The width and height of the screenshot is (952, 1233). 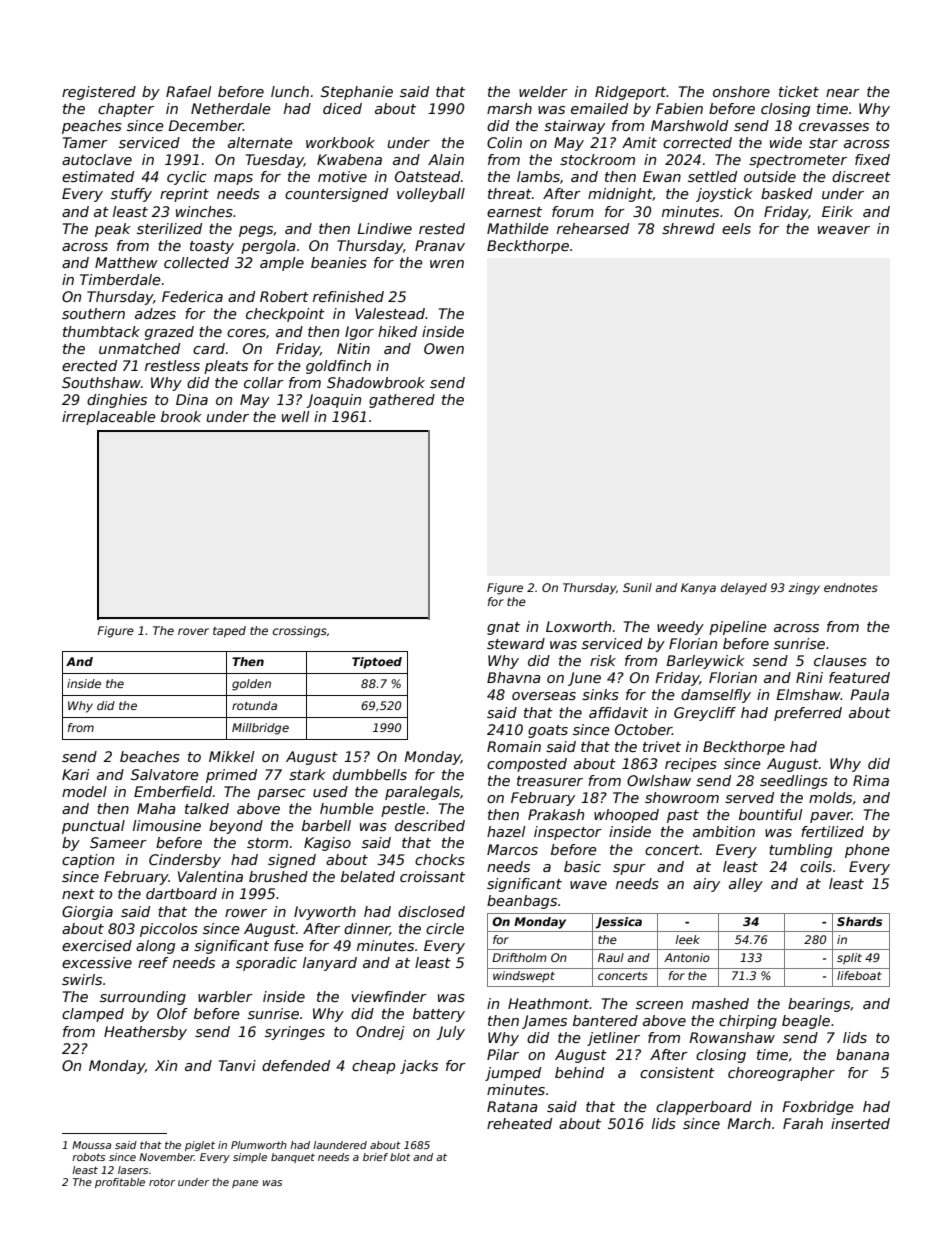 What do you see at coordinates (375, 1157) in the screenshot?
I see `brief` at bounding box center [375, 1157].
